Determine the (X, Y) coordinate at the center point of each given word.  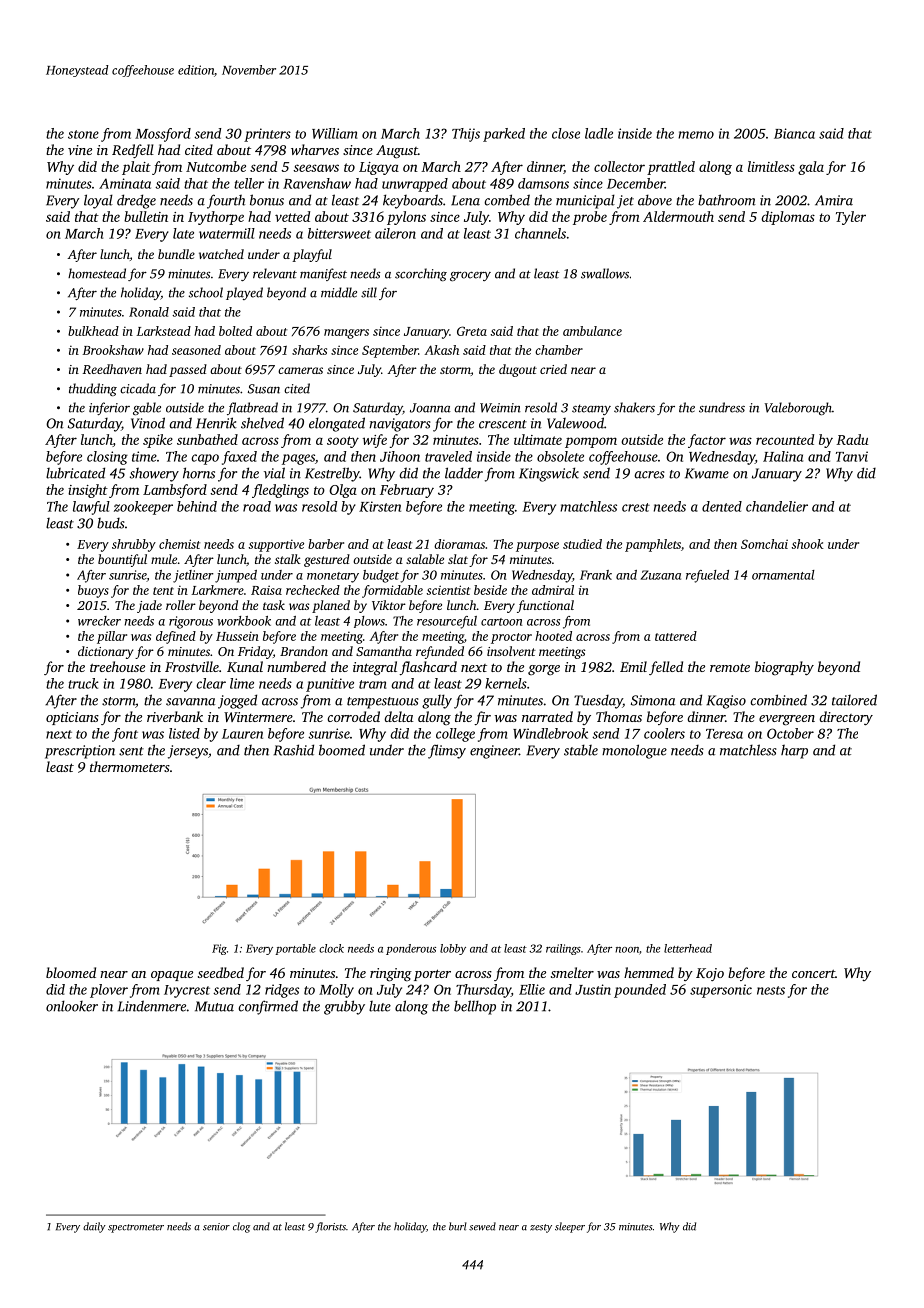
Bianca (794, 133)
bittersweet (339, 233)
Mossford (163, 135)
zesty (541, 1228)
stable (581, 750)
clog (241, 1227)
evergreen (787, 720)
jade (149, 606)
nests (771, 990)
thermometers (130, 766)
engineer (494, 752)
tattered (676, 636)
